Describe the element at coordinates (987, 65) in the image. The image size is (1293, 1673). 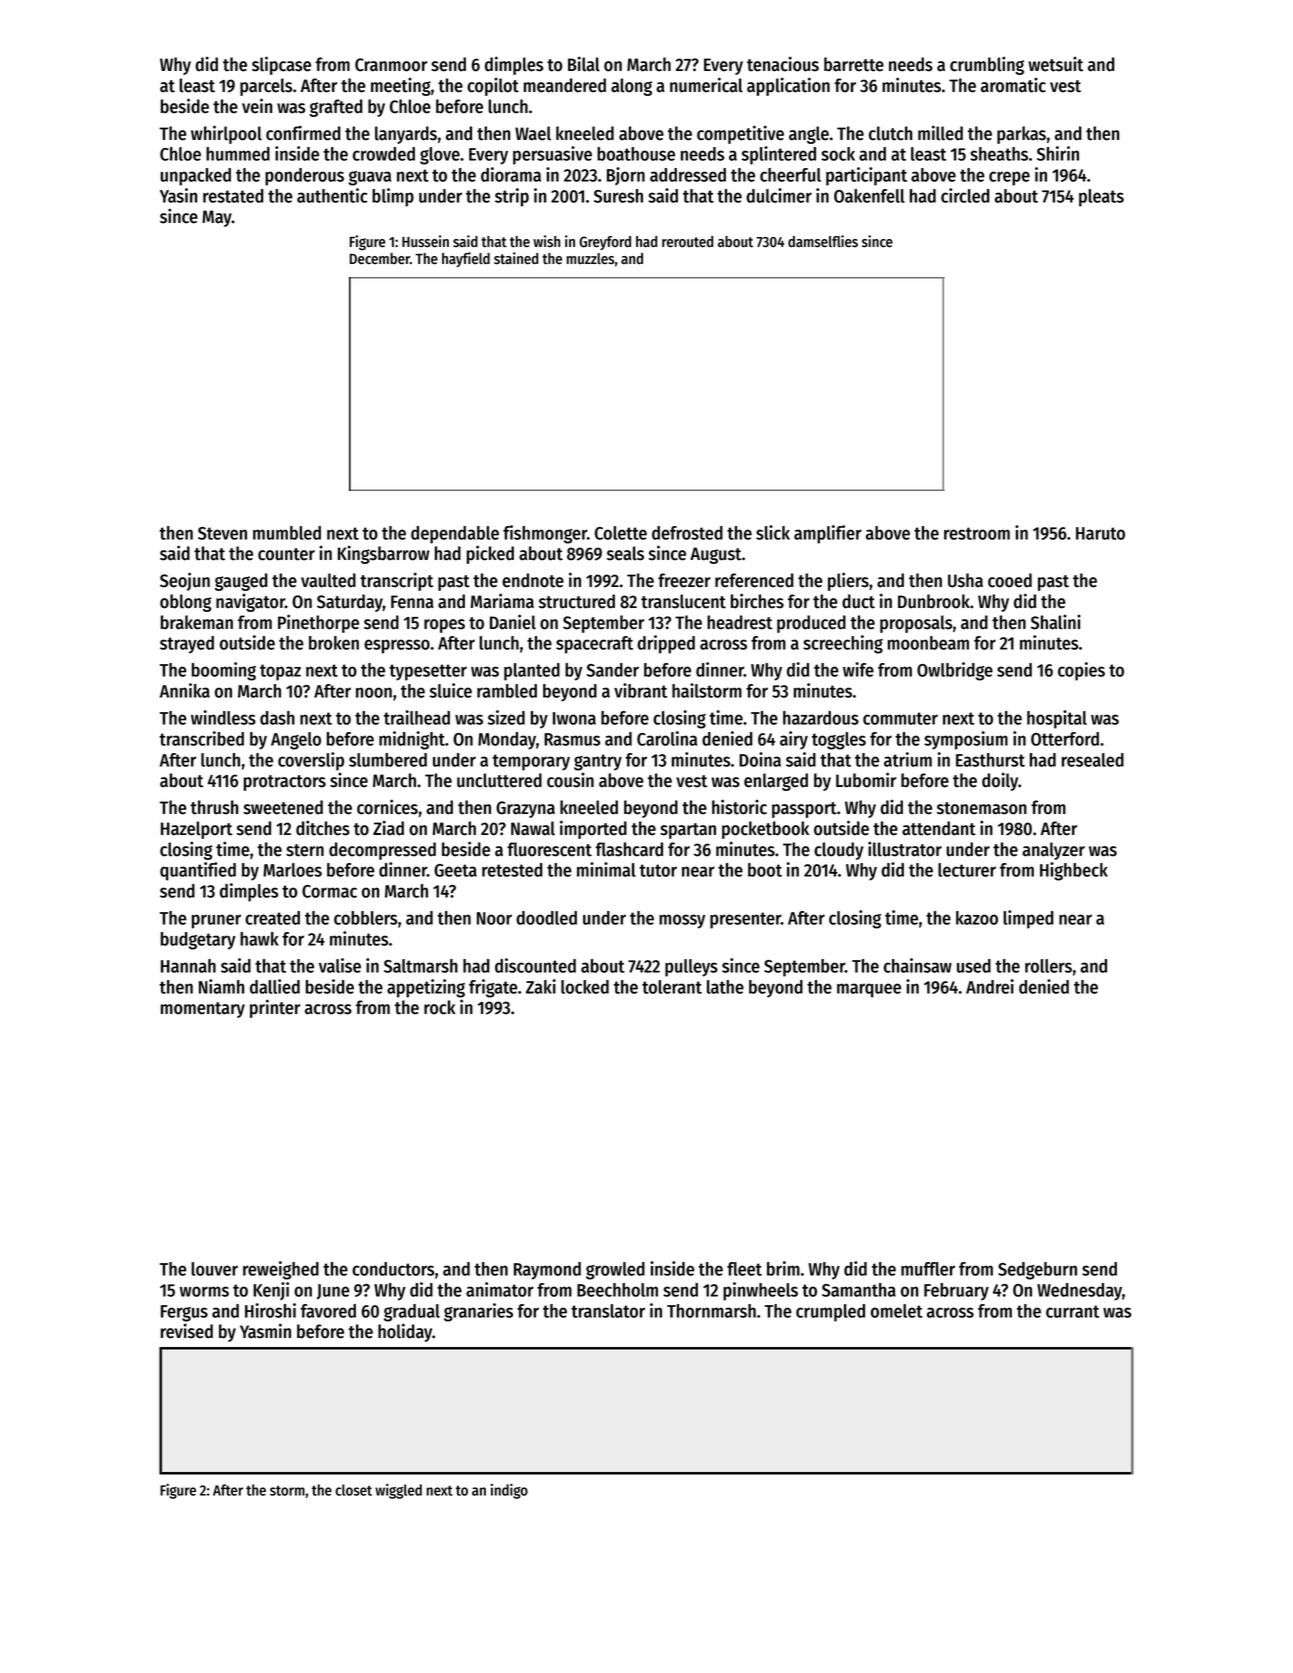
I see `crumbling` at that location.
